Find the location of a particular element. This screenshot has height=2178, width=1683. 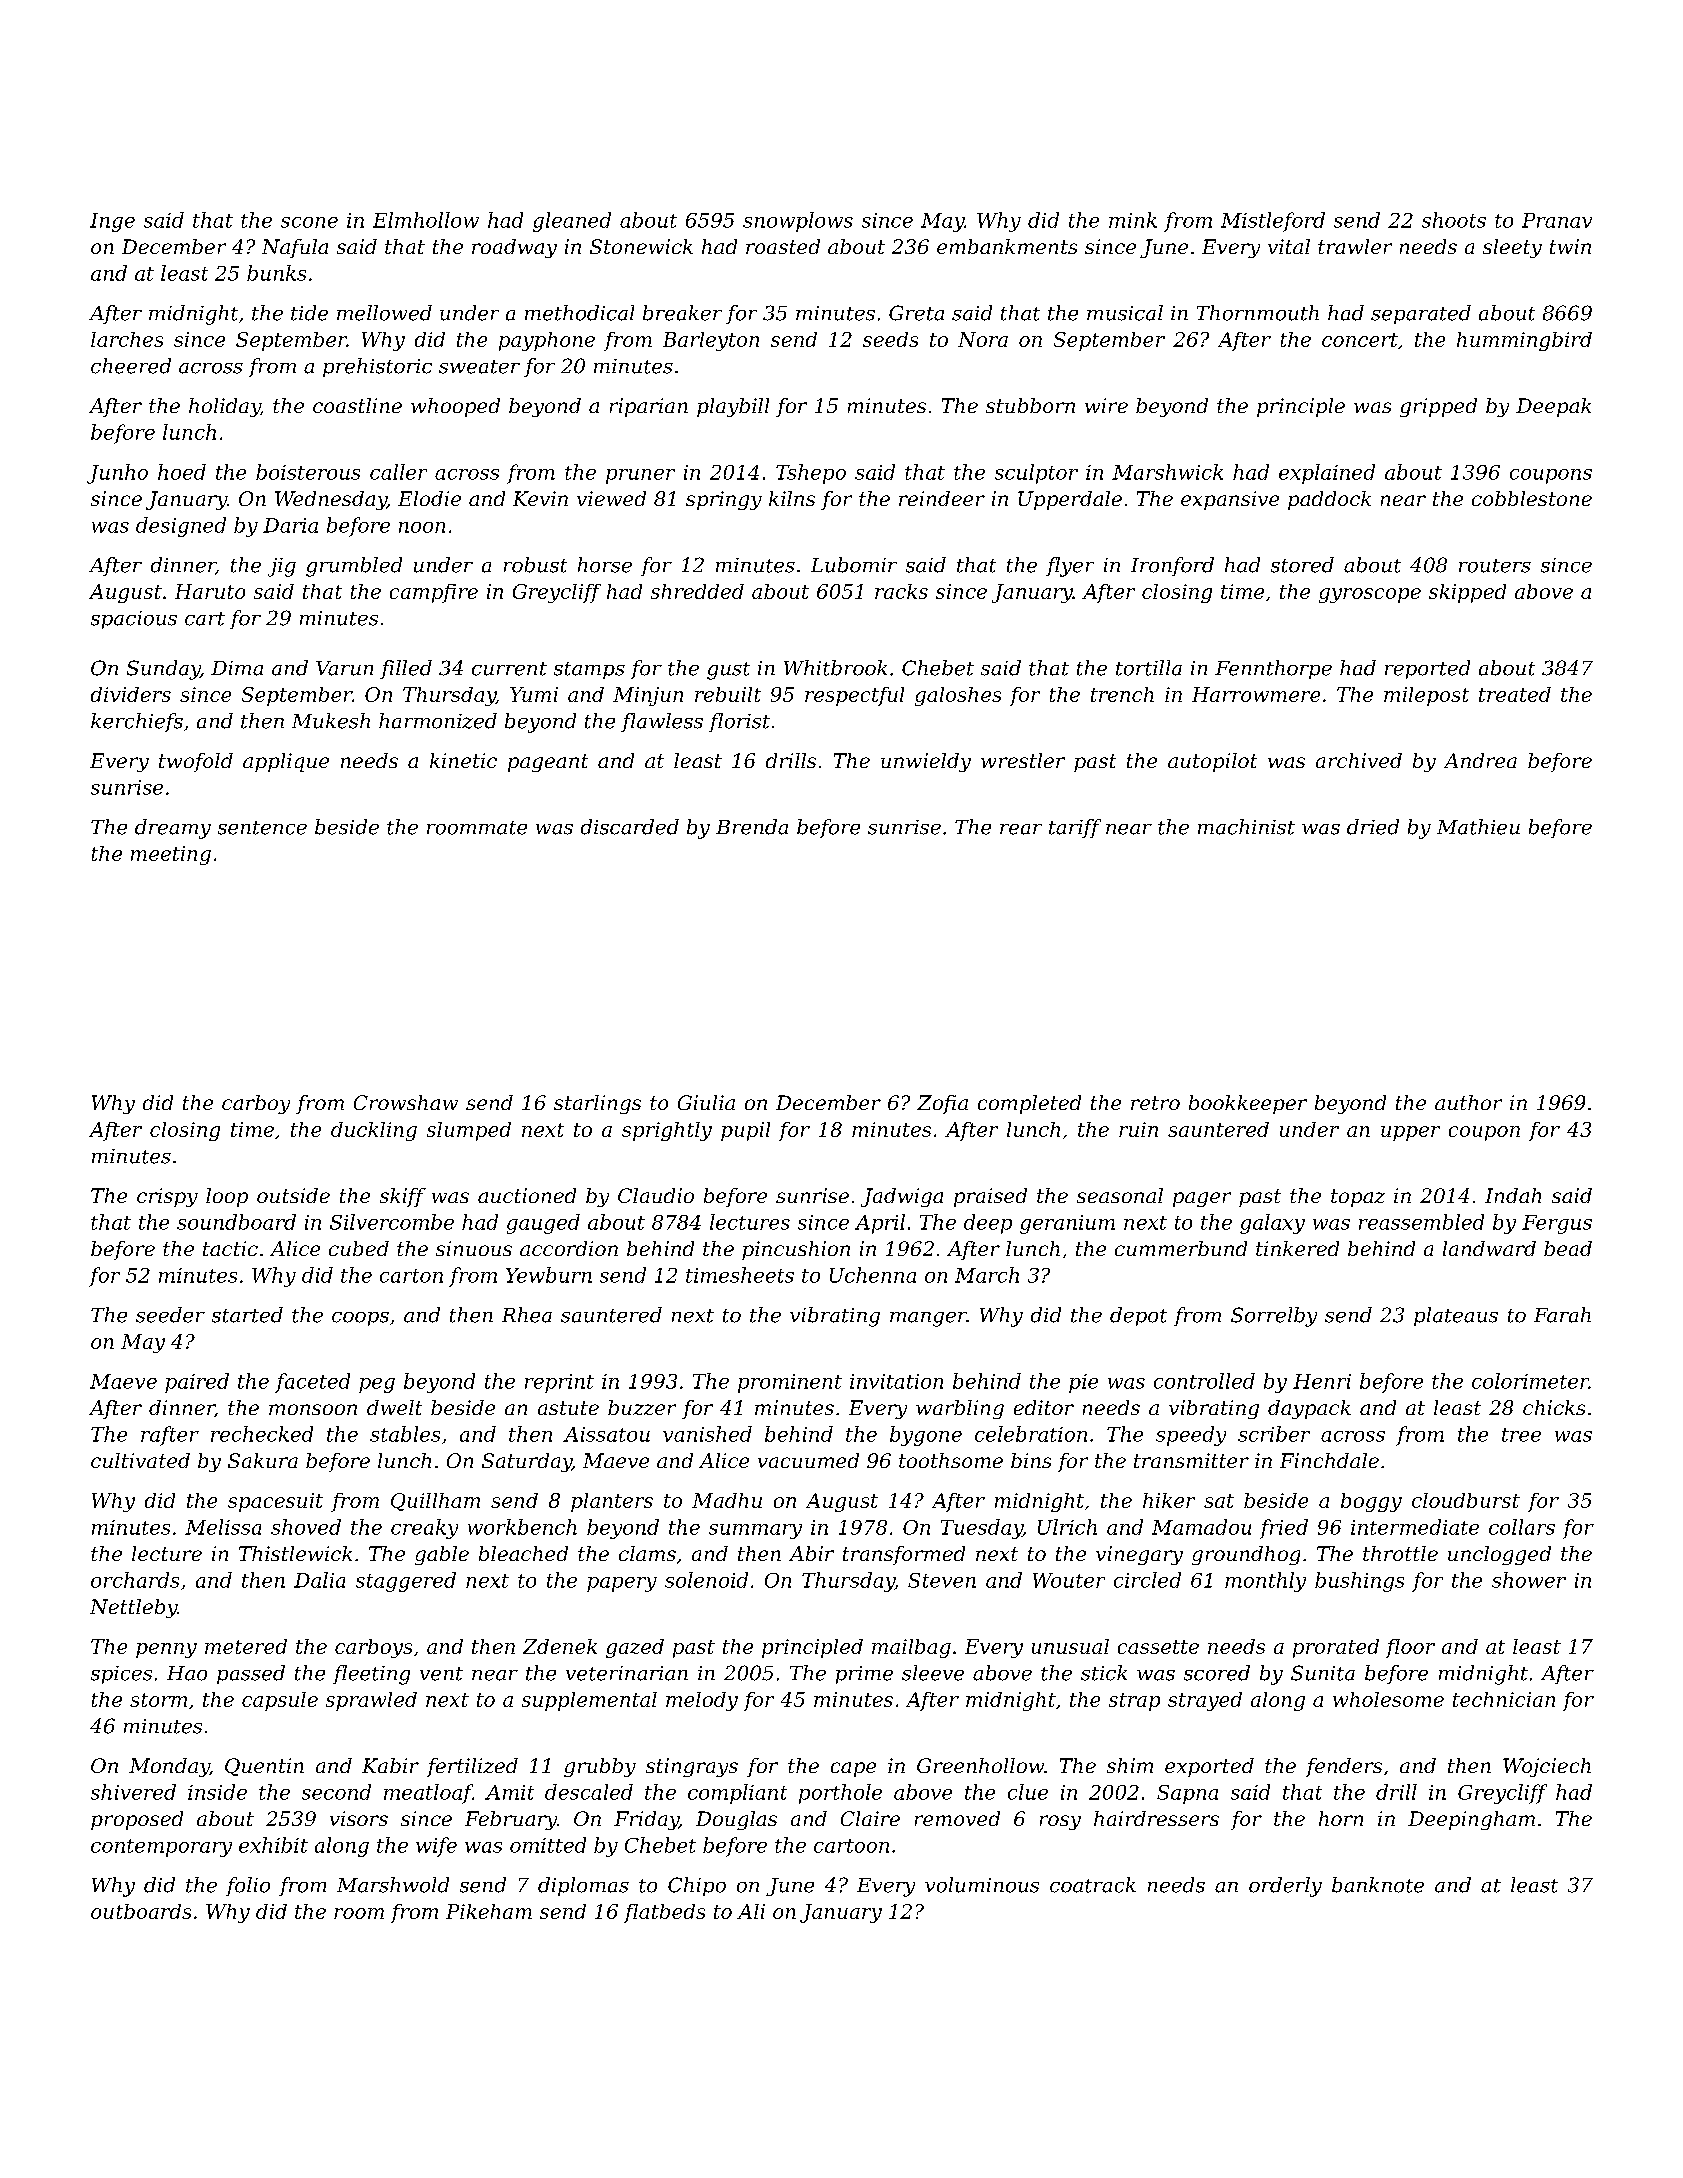

Wojciech is located at coordinates (1547, 1767).
